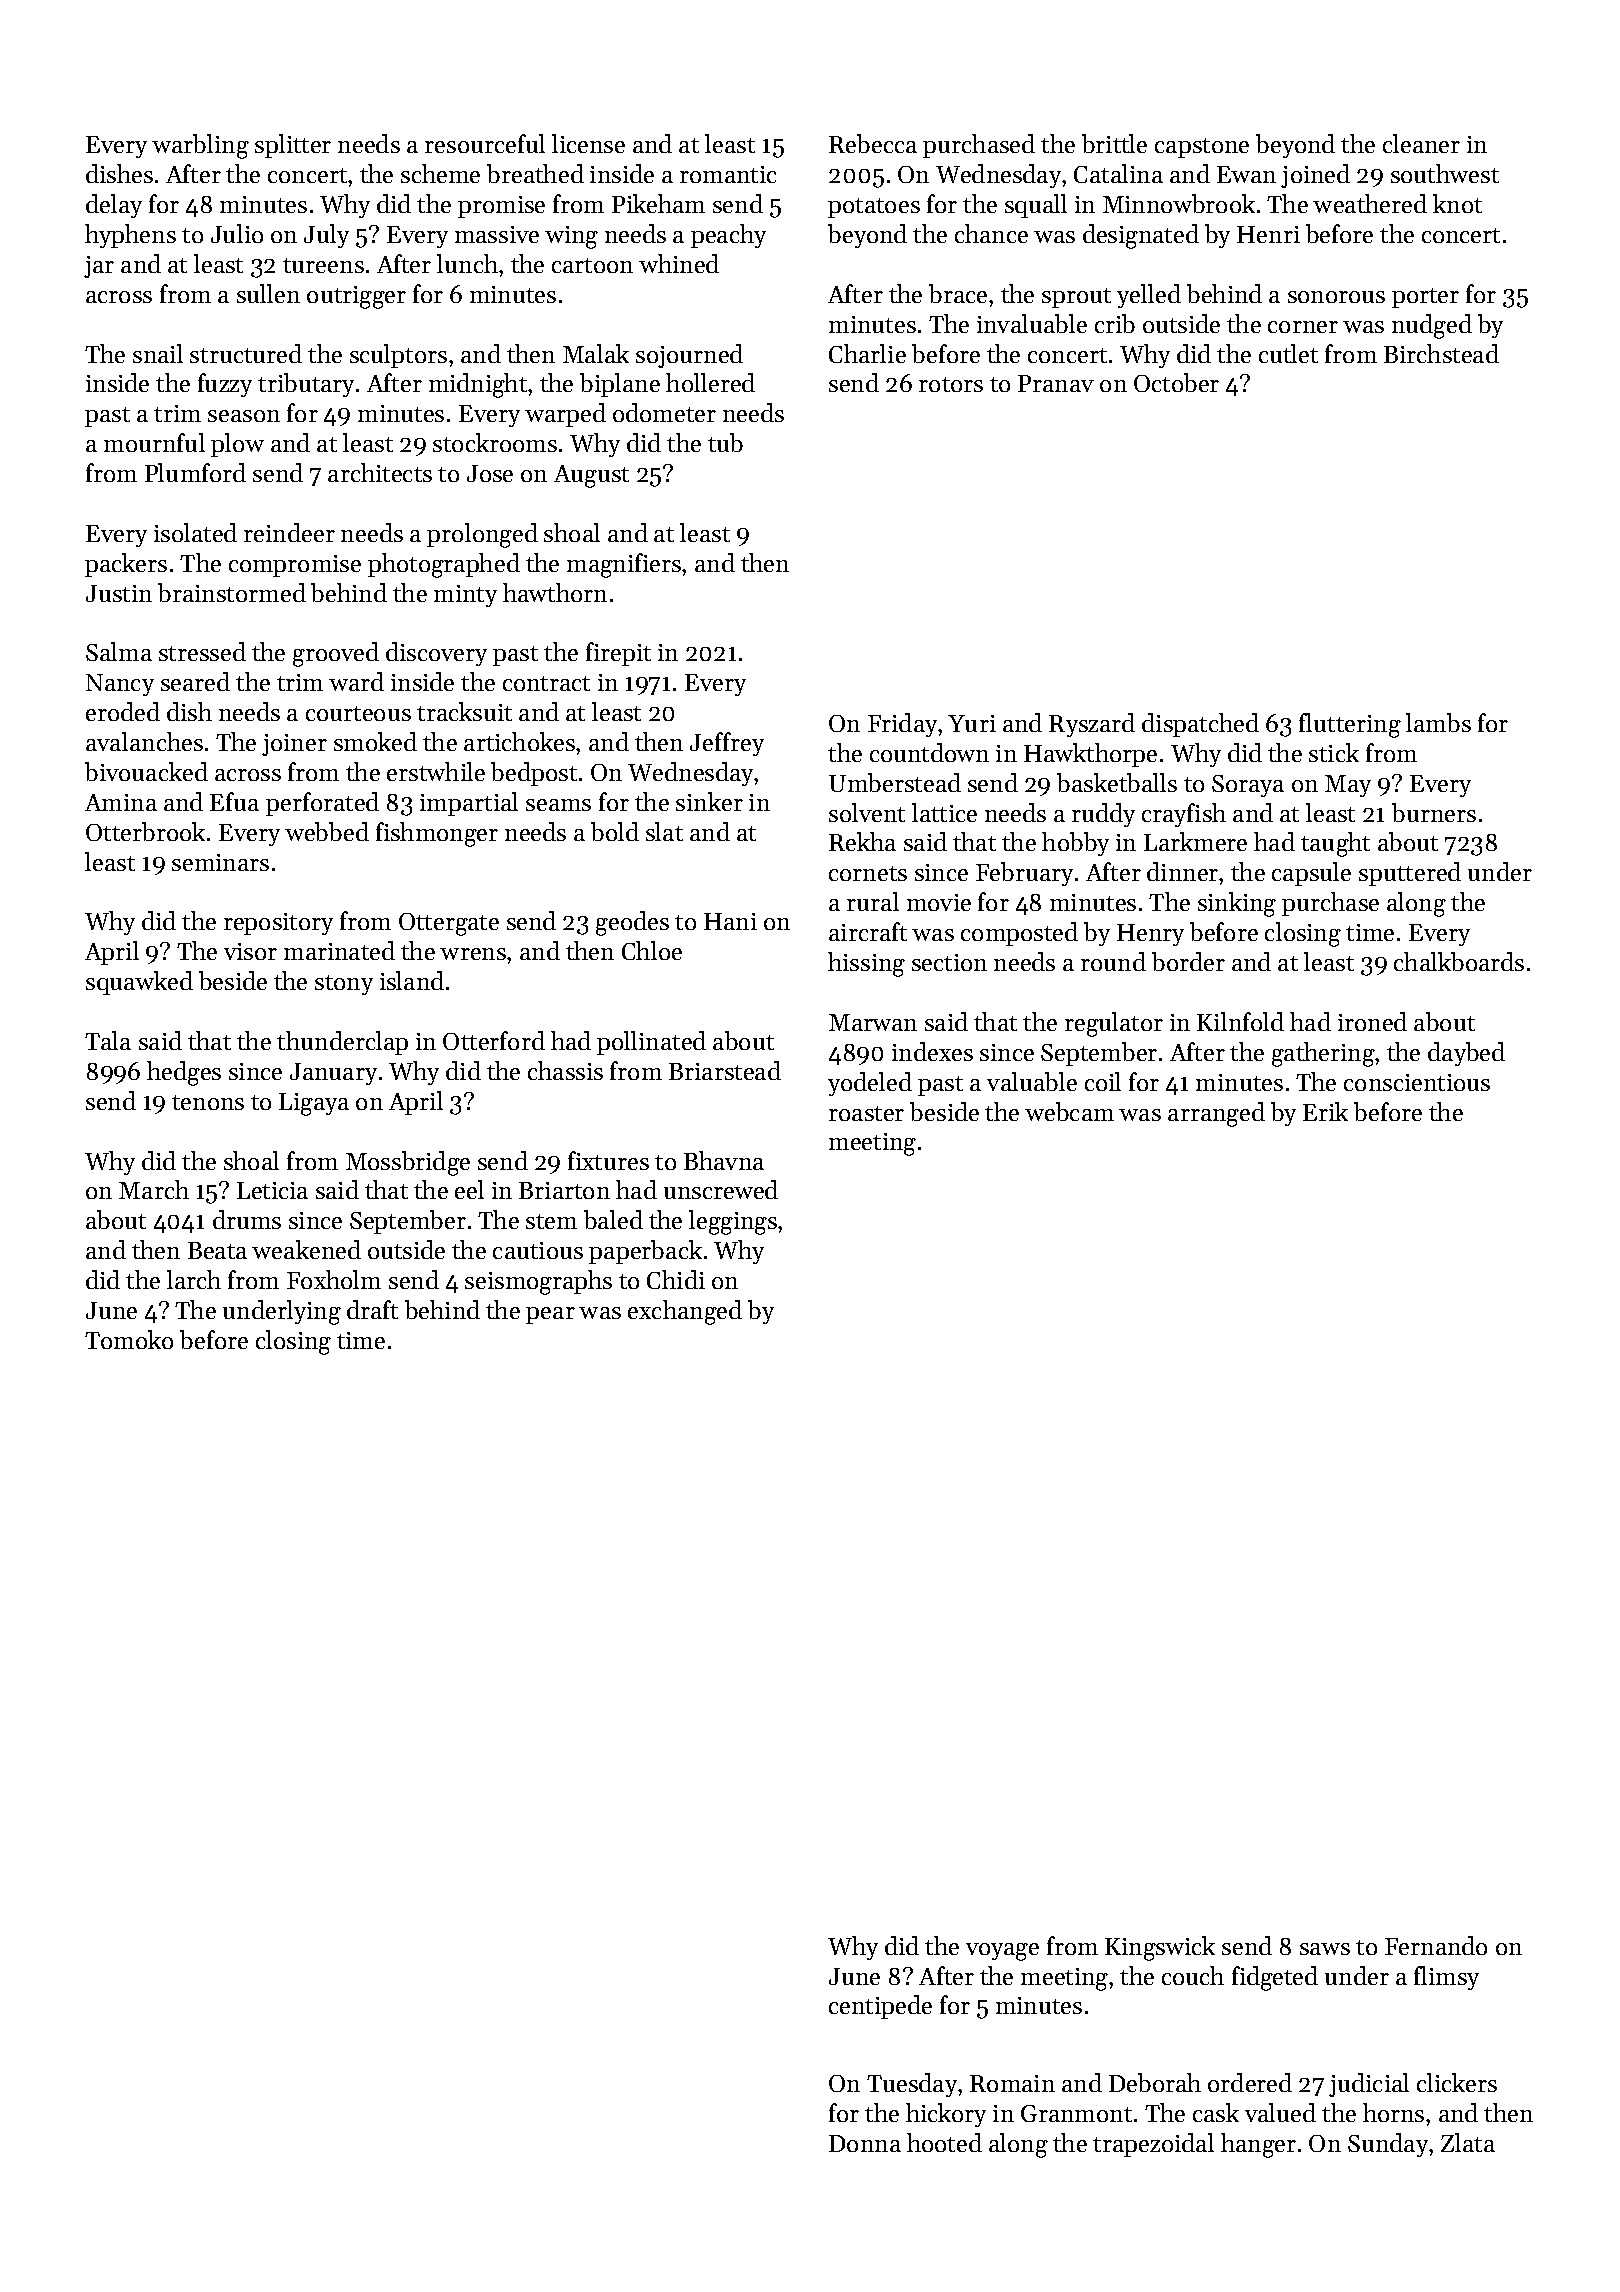 The width and height of the page is (1620, 2292). What do you see at coordinates (1436, 1945) in the page?
I see `Fernando` at bounding box center [1436, 1945].
